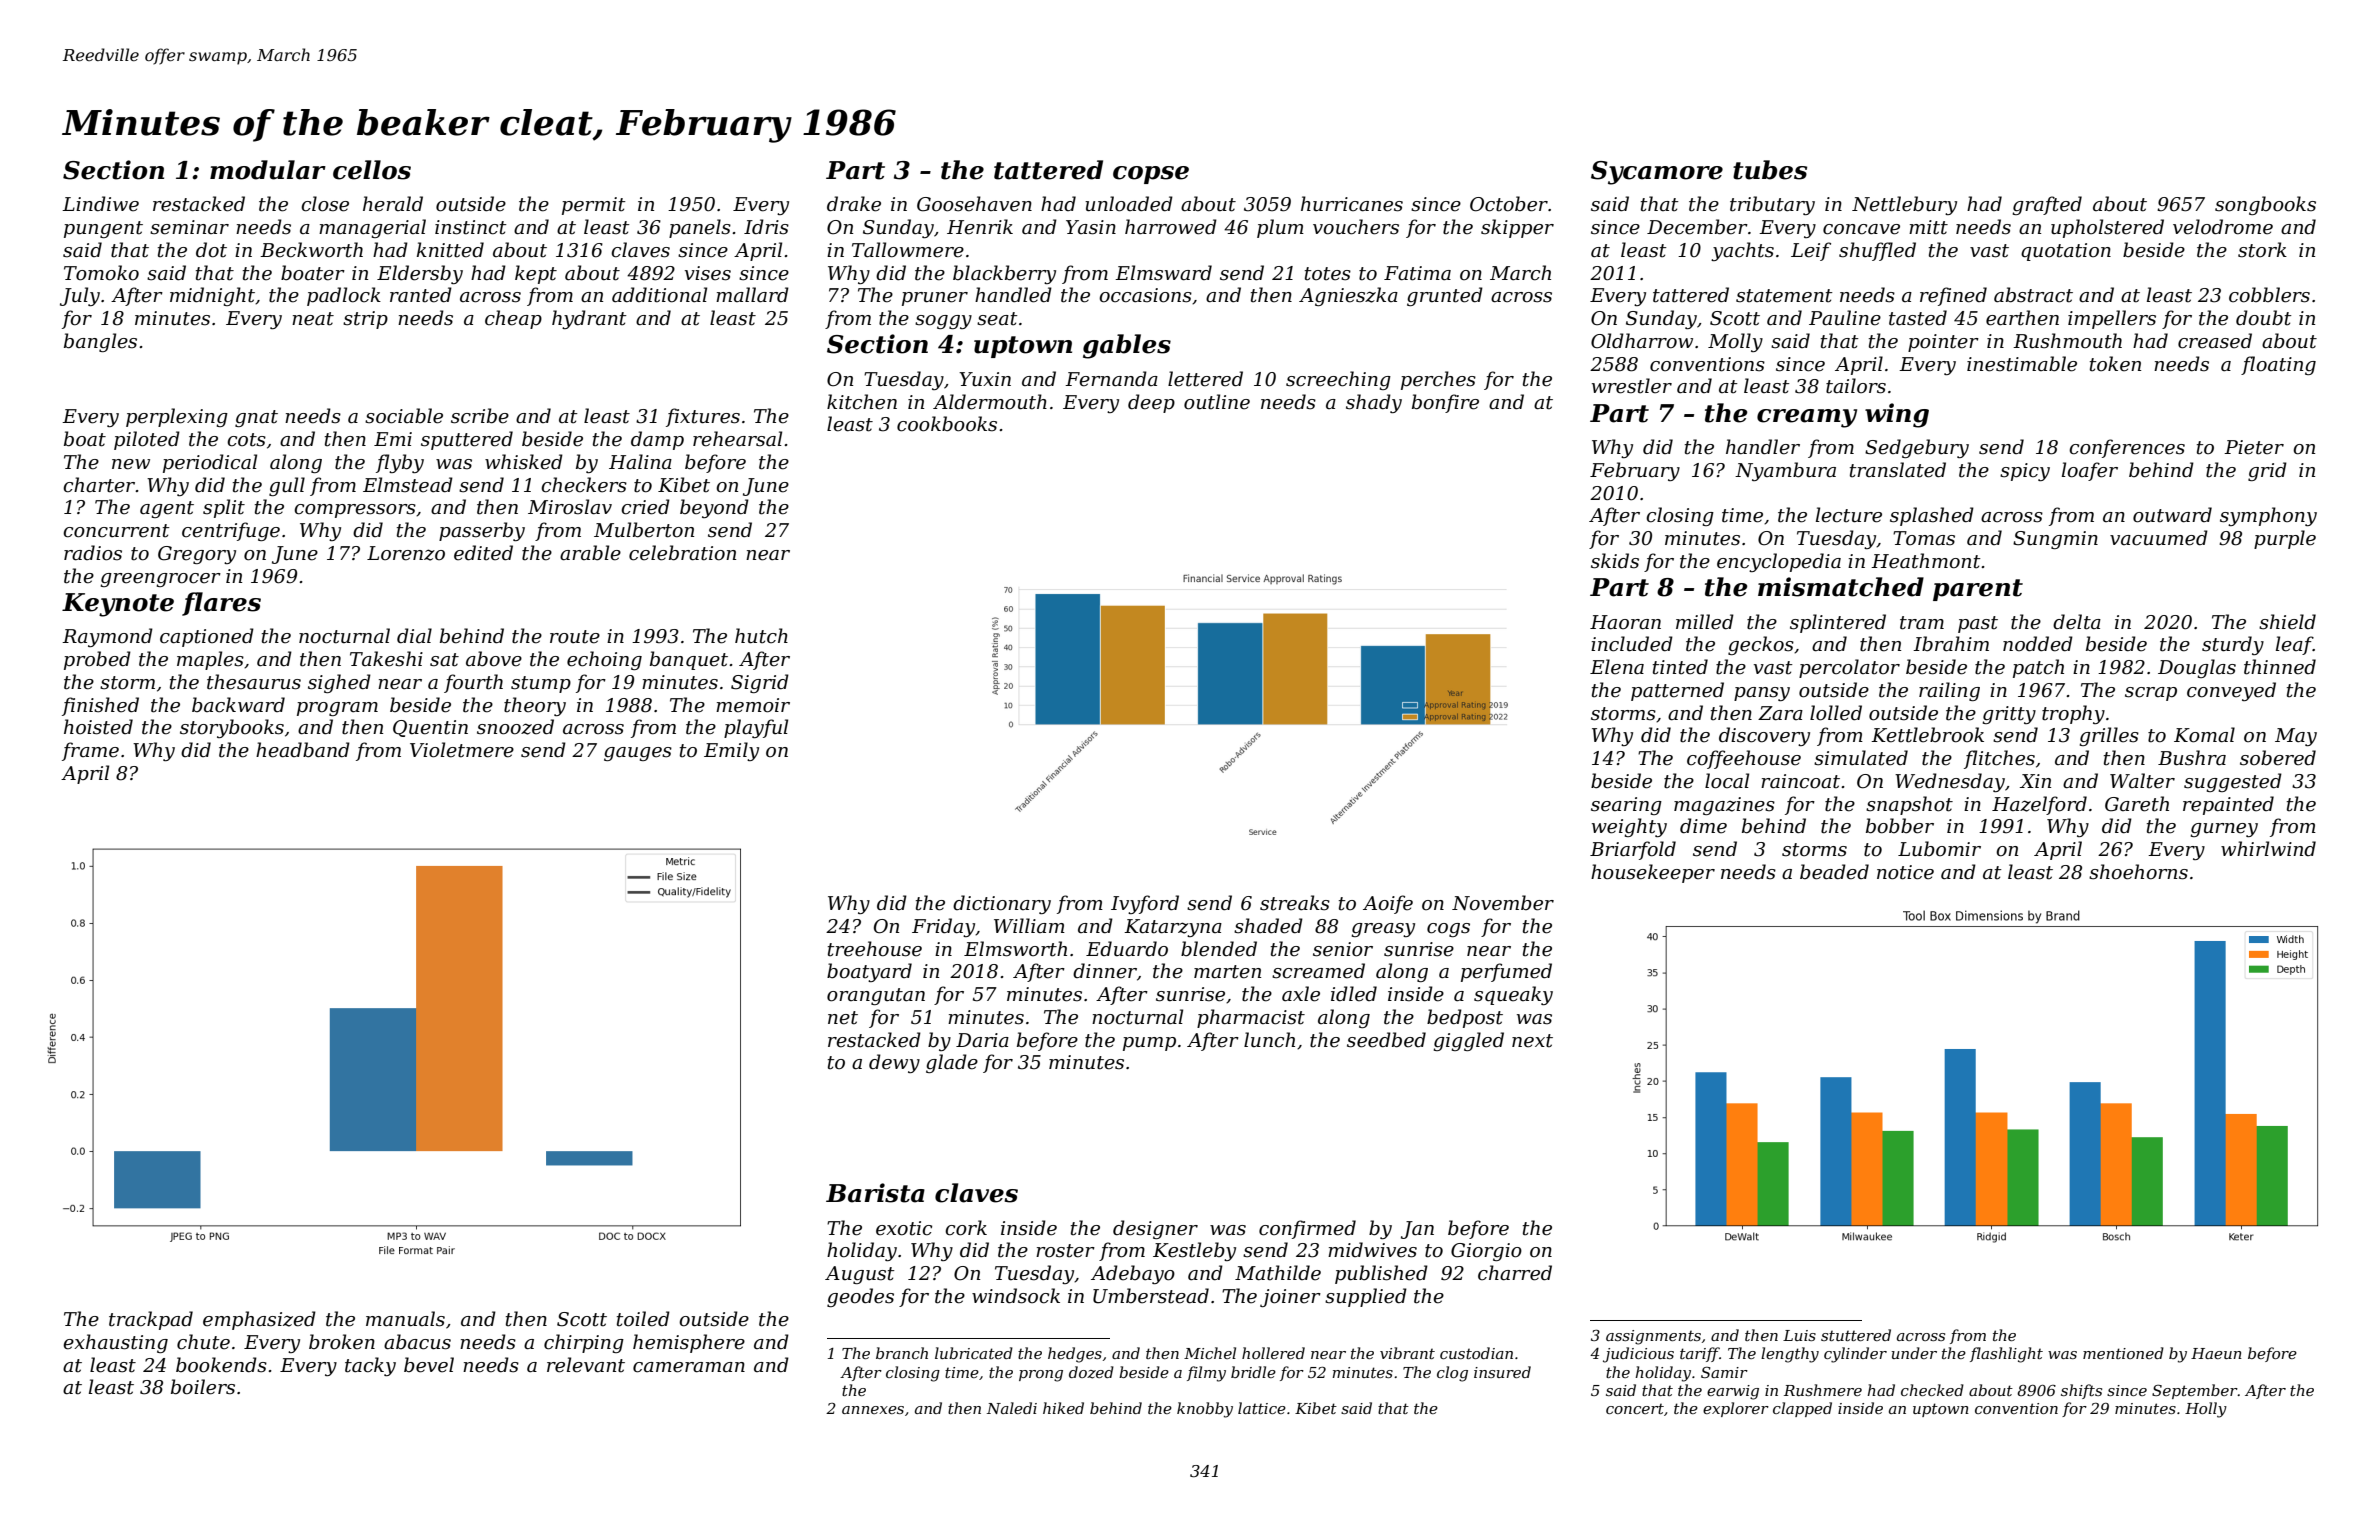  I want to click on piloted, so click(147, 440).
